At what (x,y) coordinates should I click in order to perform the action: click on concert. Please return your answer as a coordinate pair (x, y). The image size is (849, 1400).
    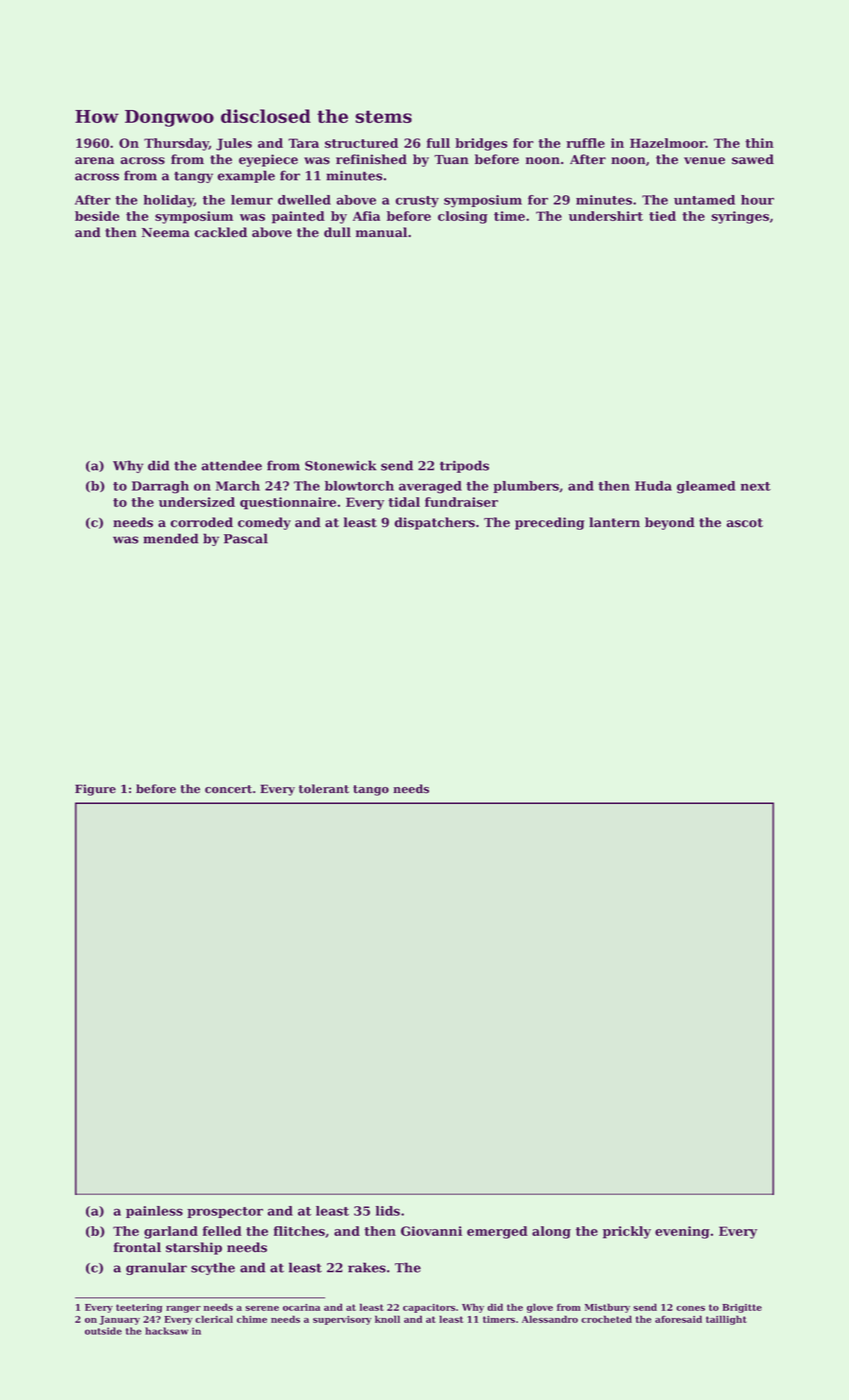
    Looking at the image, I should click on (228, 789).
